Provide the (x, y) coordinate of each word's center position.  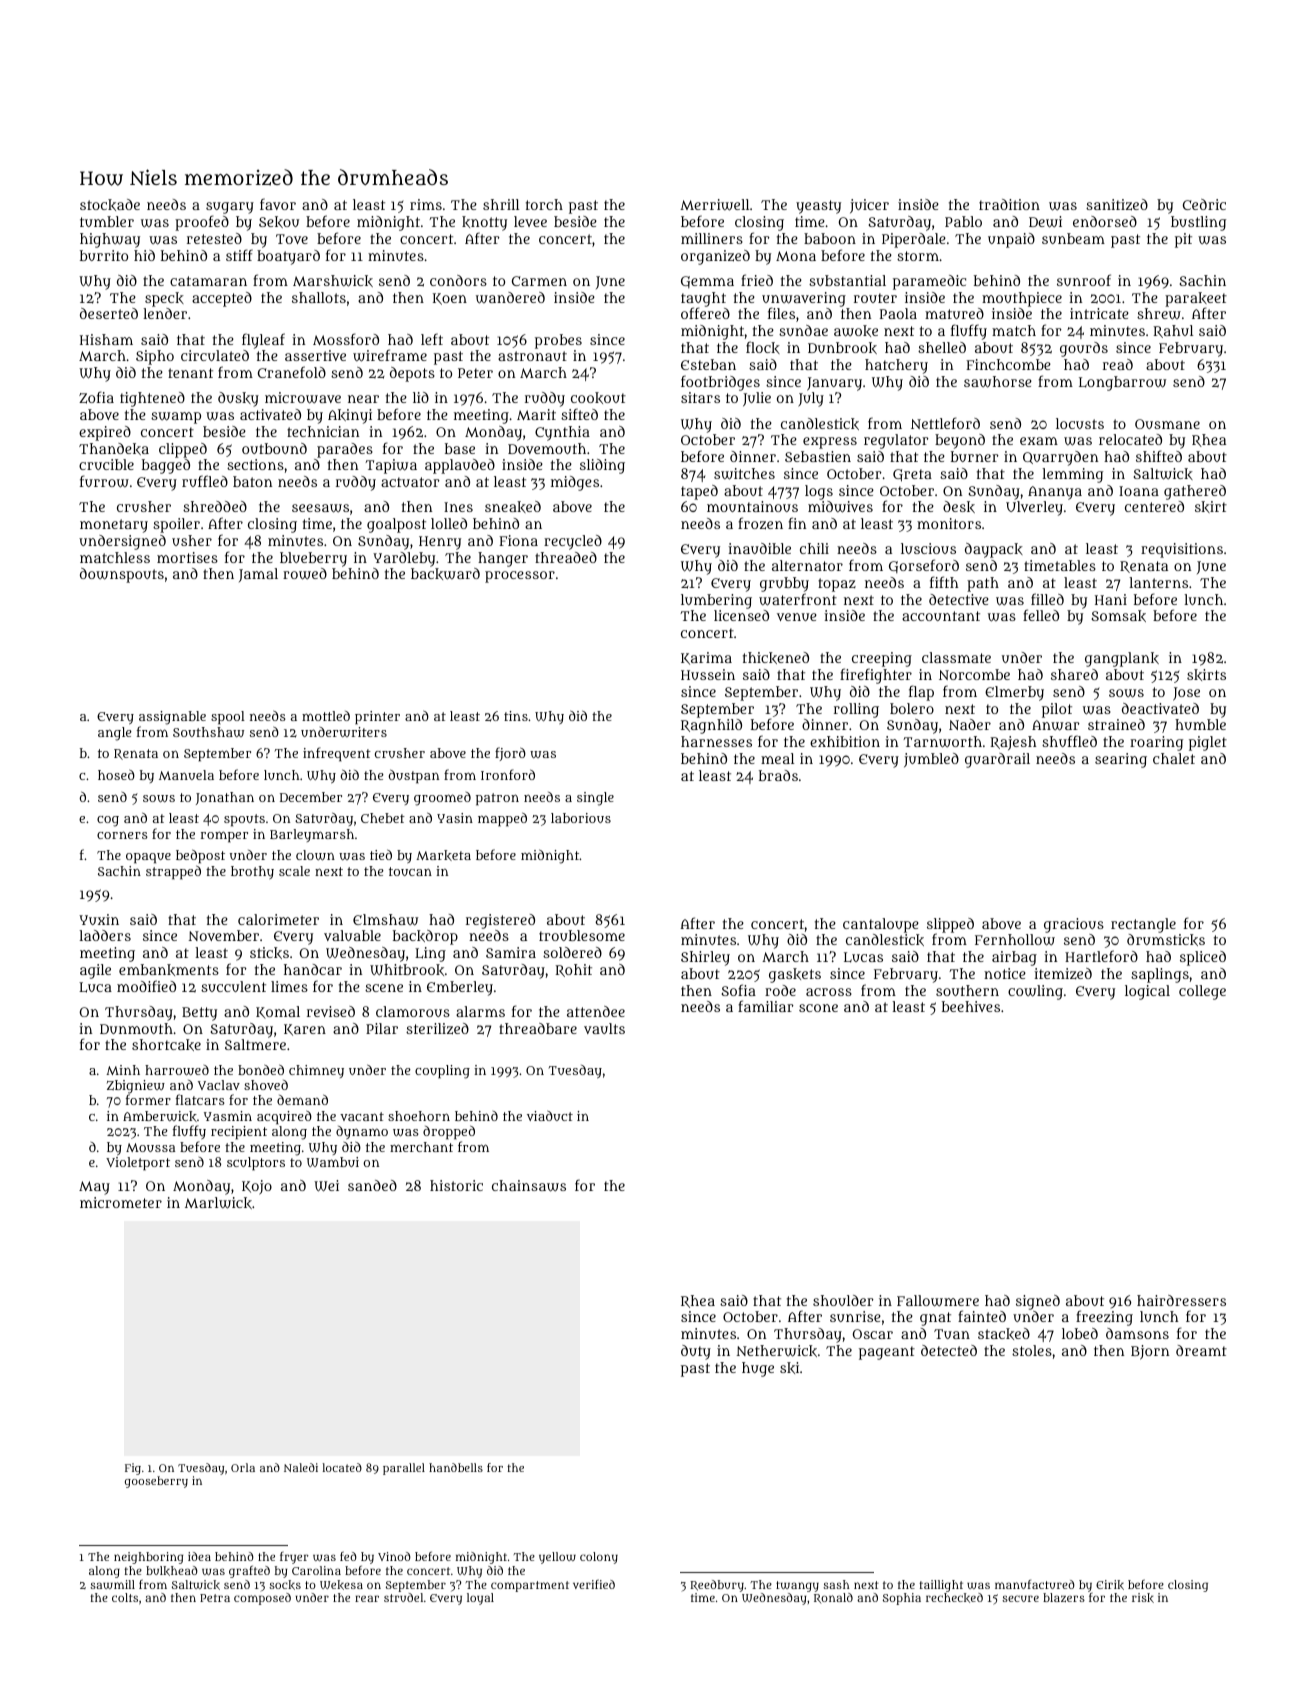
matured (954, 313)
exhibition (845, 741)
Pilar (382, 1028)
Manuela (186, 775)
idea (199, 1556)
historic (456, 1185)
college (1202, 992)
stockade (110, 205)
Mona (796, 256)
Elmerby (1014, 693)
